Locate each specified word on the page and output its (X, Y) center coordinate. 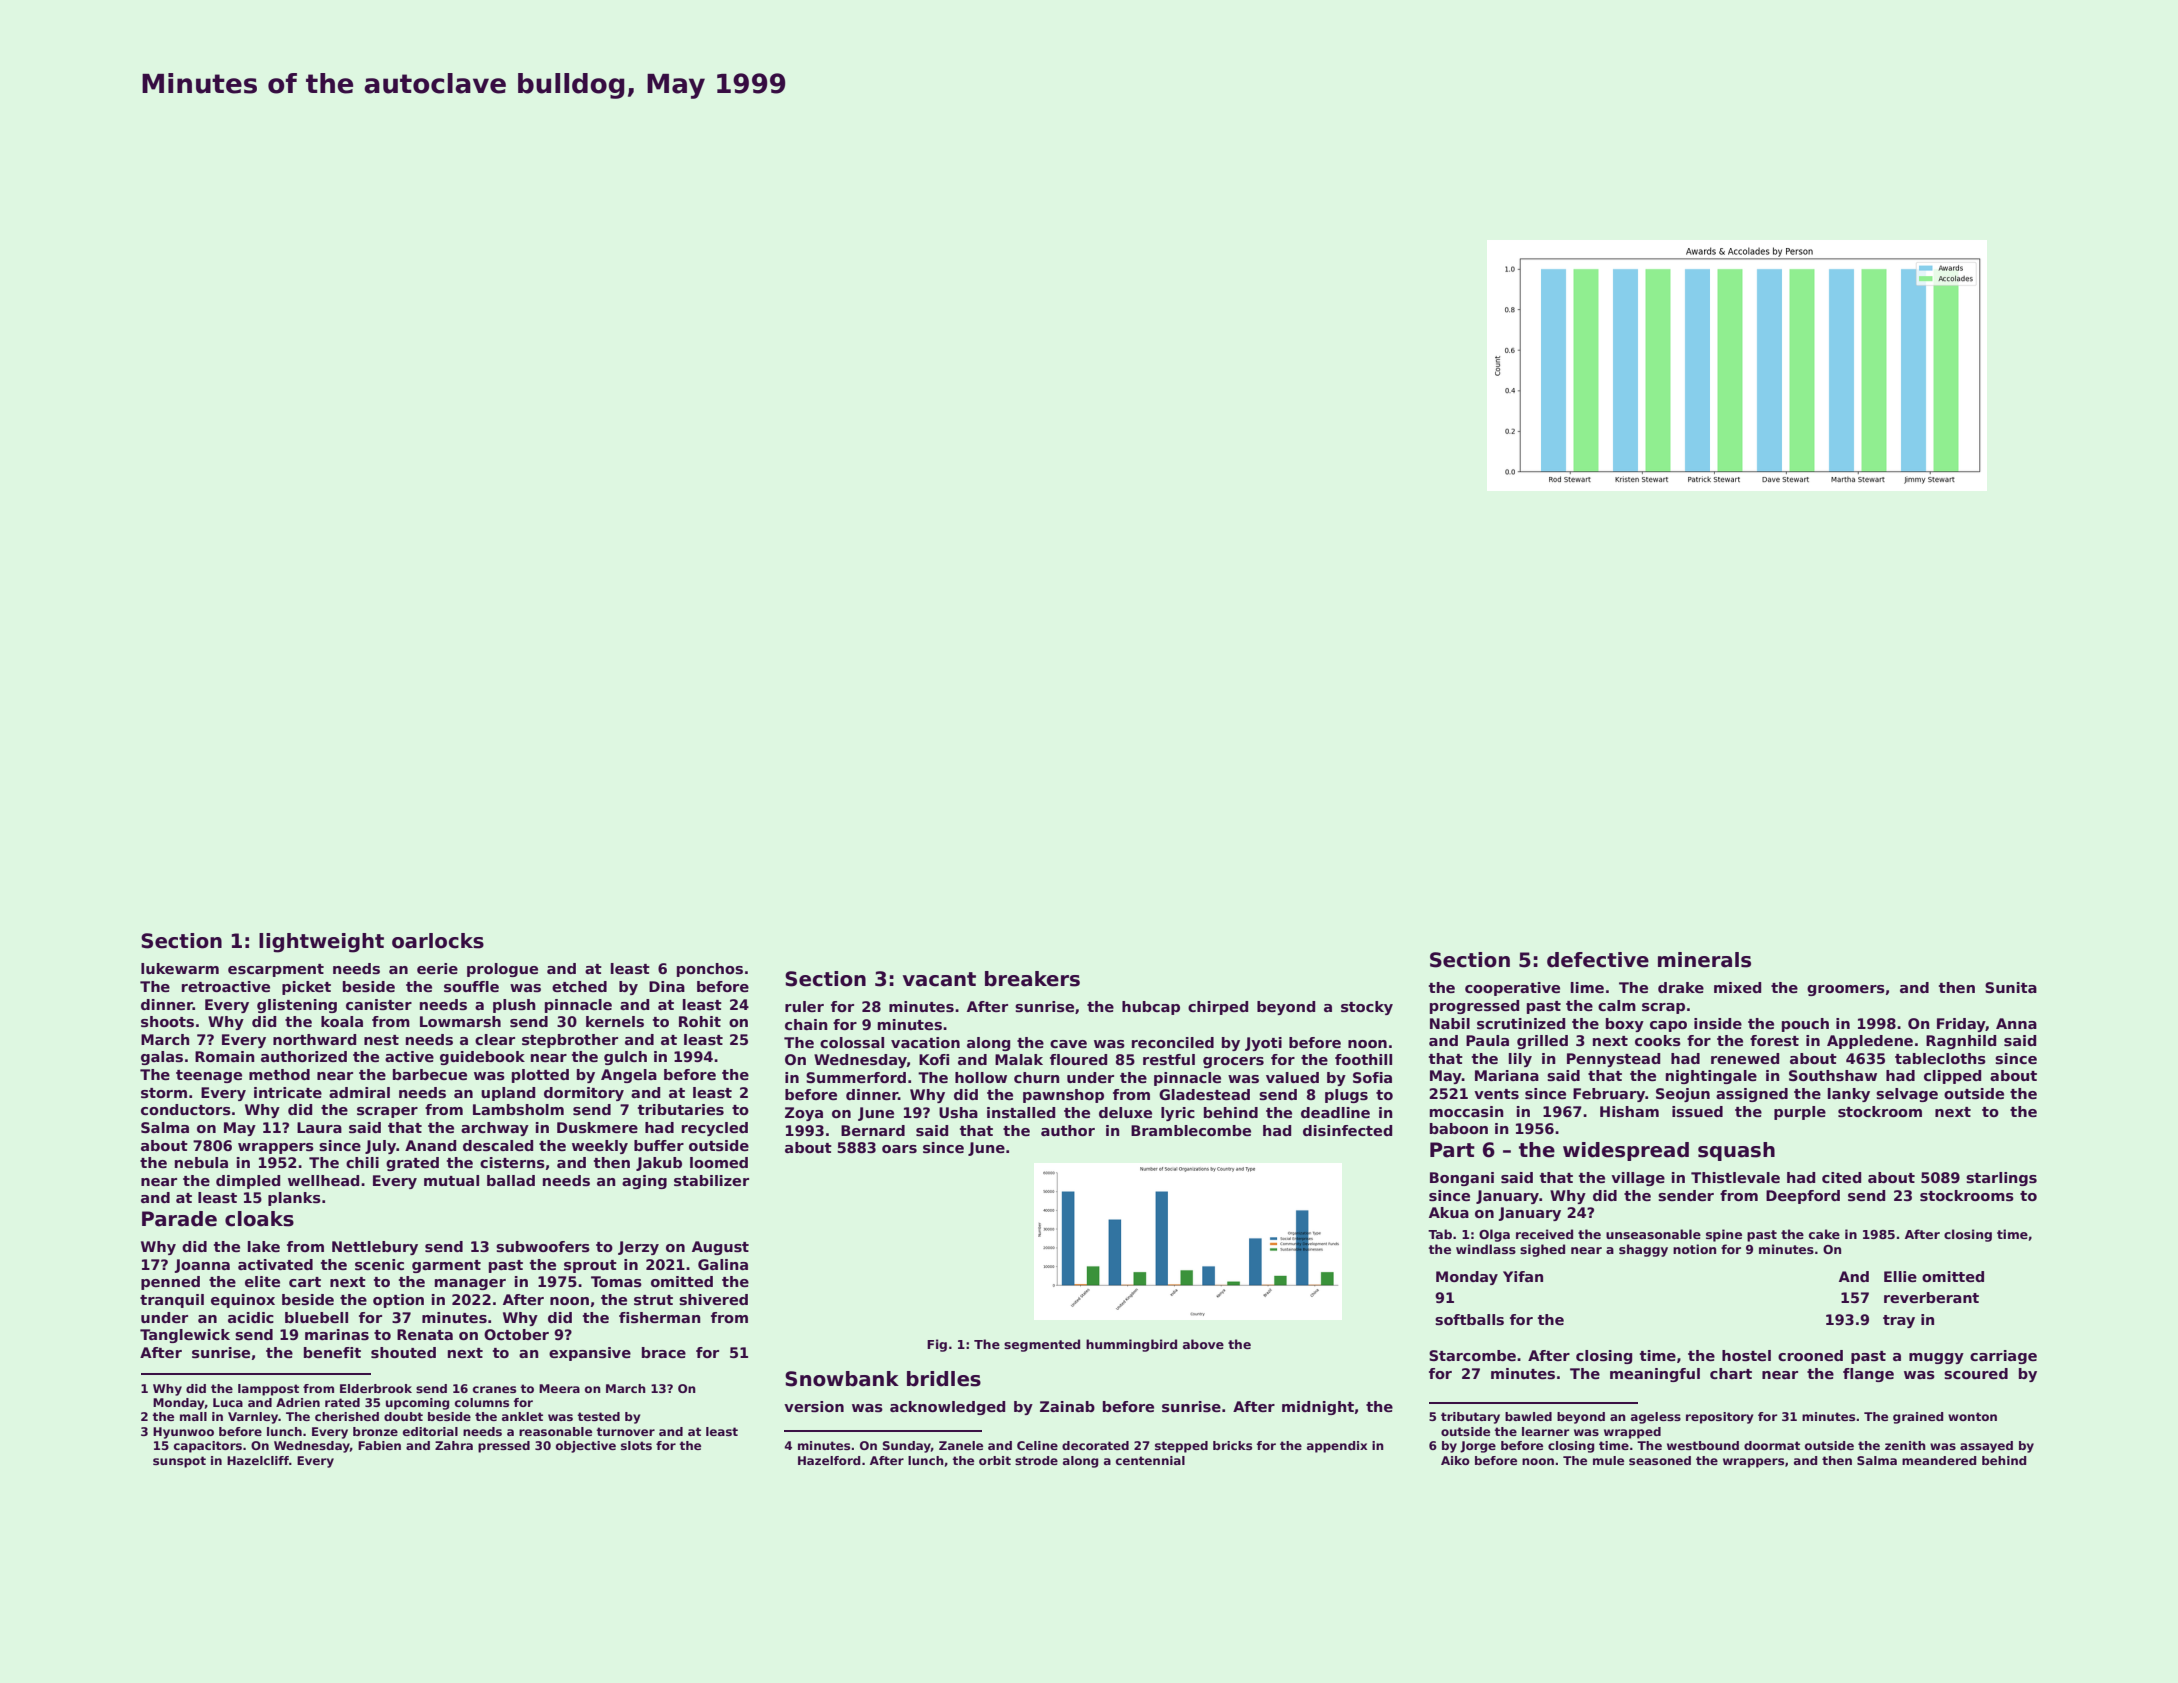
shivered (713, 1299)
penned (170, 1283)
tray (1899, 1321)
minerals (1704, 960)
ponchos (710, 970)
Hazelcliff (258, 1460)
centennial (1150, 1460)
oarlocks (438, 941)
